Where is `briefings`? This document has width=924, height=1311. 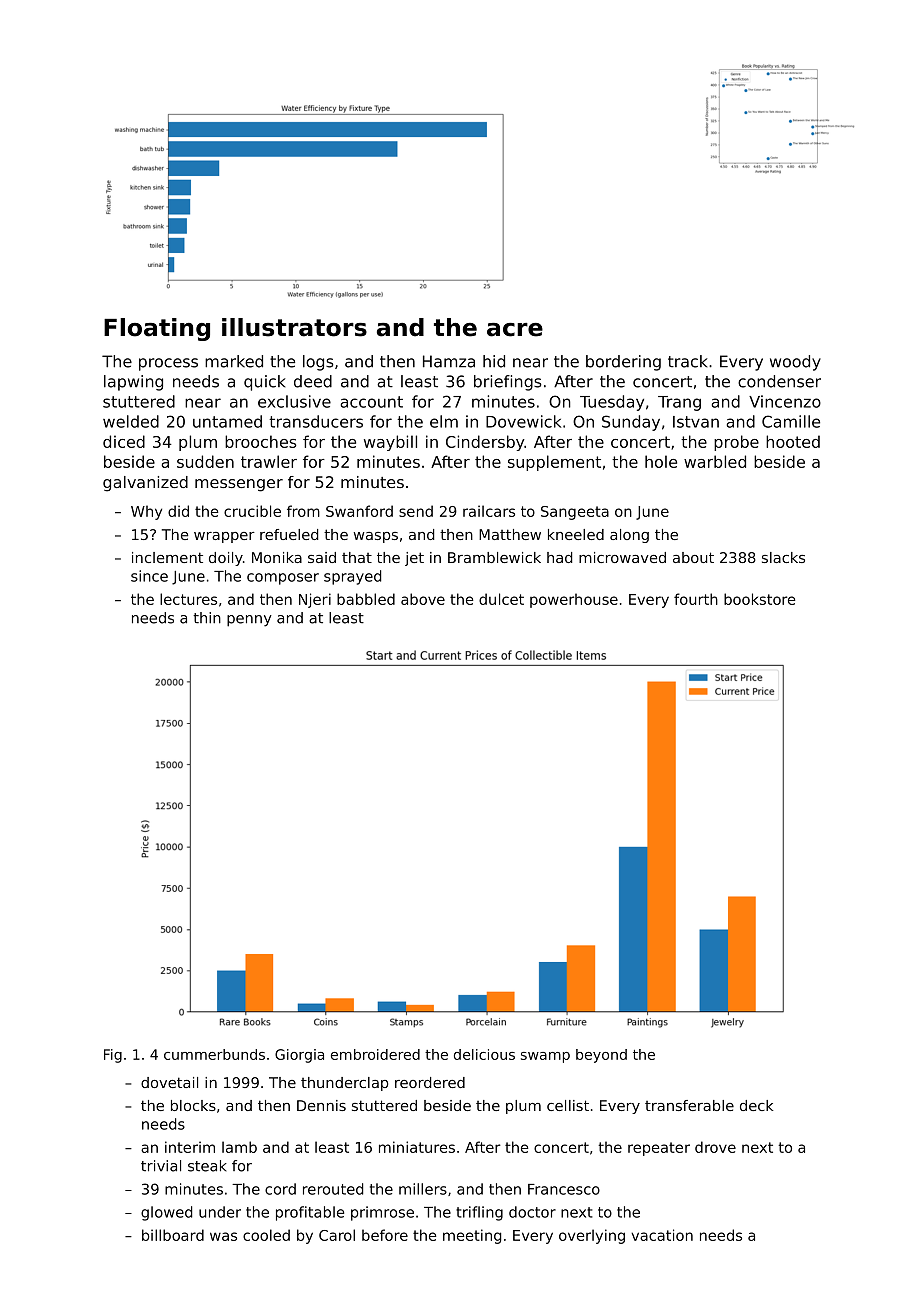
briefings is located at coordinates (507, 383).
